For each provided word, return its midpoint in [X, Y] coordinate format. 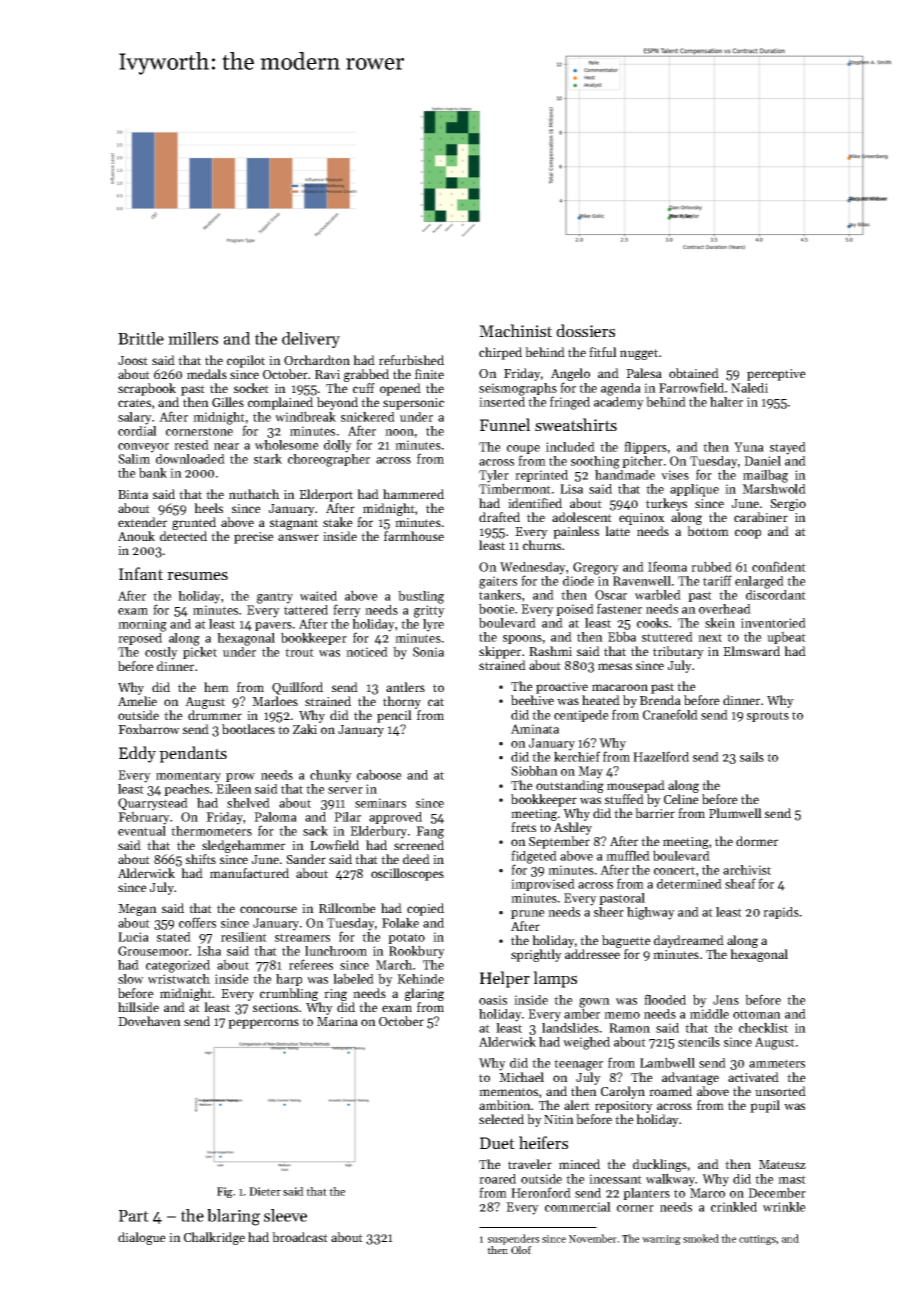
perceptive [776, 375]
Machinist [515, 330]
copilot [246, 361]
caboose [379, 774]
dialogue [142, 1238]
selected [501, 1119]
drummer [215, 715]
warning [661, 1240]
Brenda [660, 700]
